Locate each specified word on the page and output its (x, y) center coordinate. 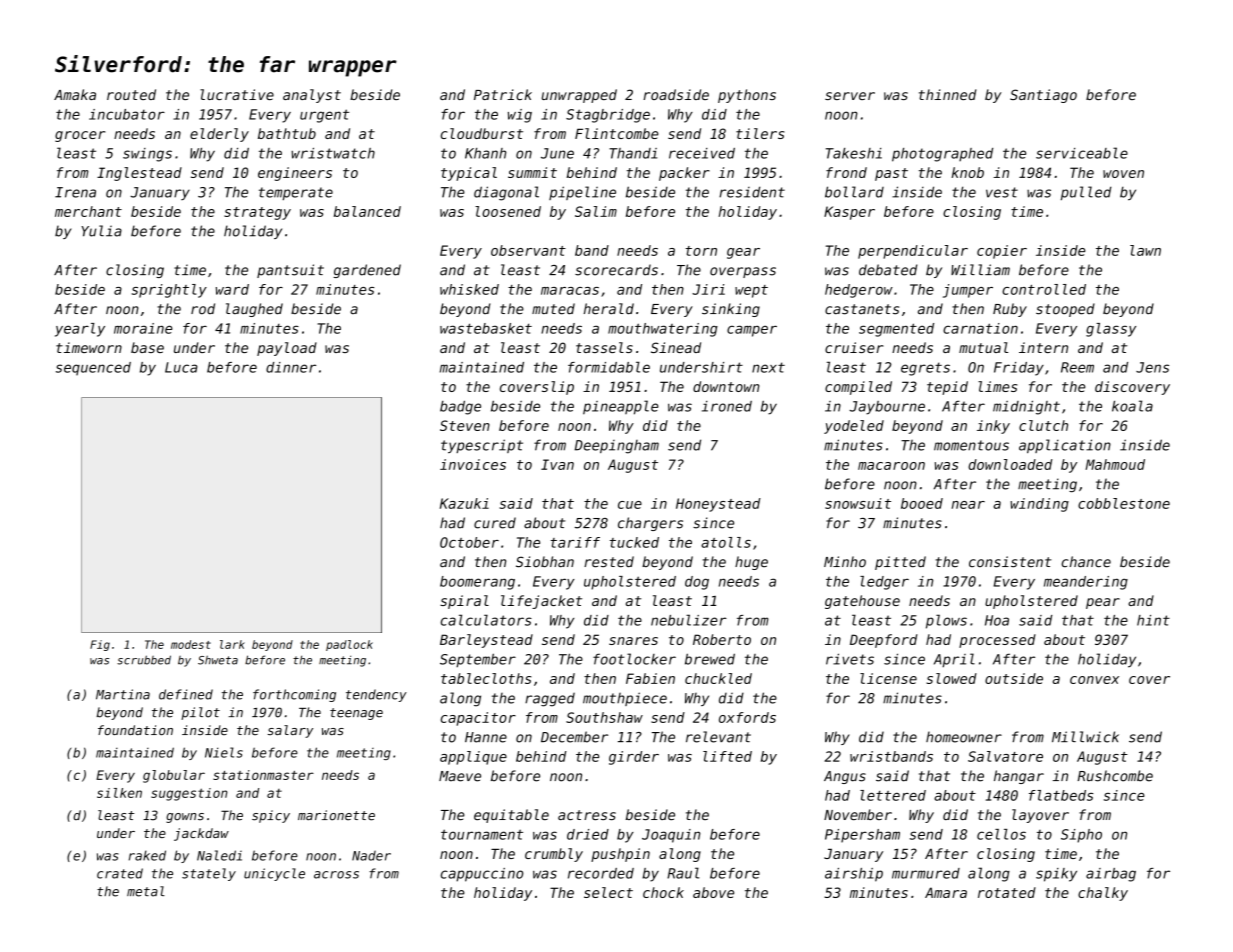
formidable (609, 367)
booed (922, 503)
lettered (893, 795)
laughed (254, 310)
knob (968, 172)
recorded (601, 873)
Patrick (503, 94)
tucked (634, 542)
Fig (100, 645)
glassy (1111, 330)
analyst (312, 96)
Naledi (219, 855)
